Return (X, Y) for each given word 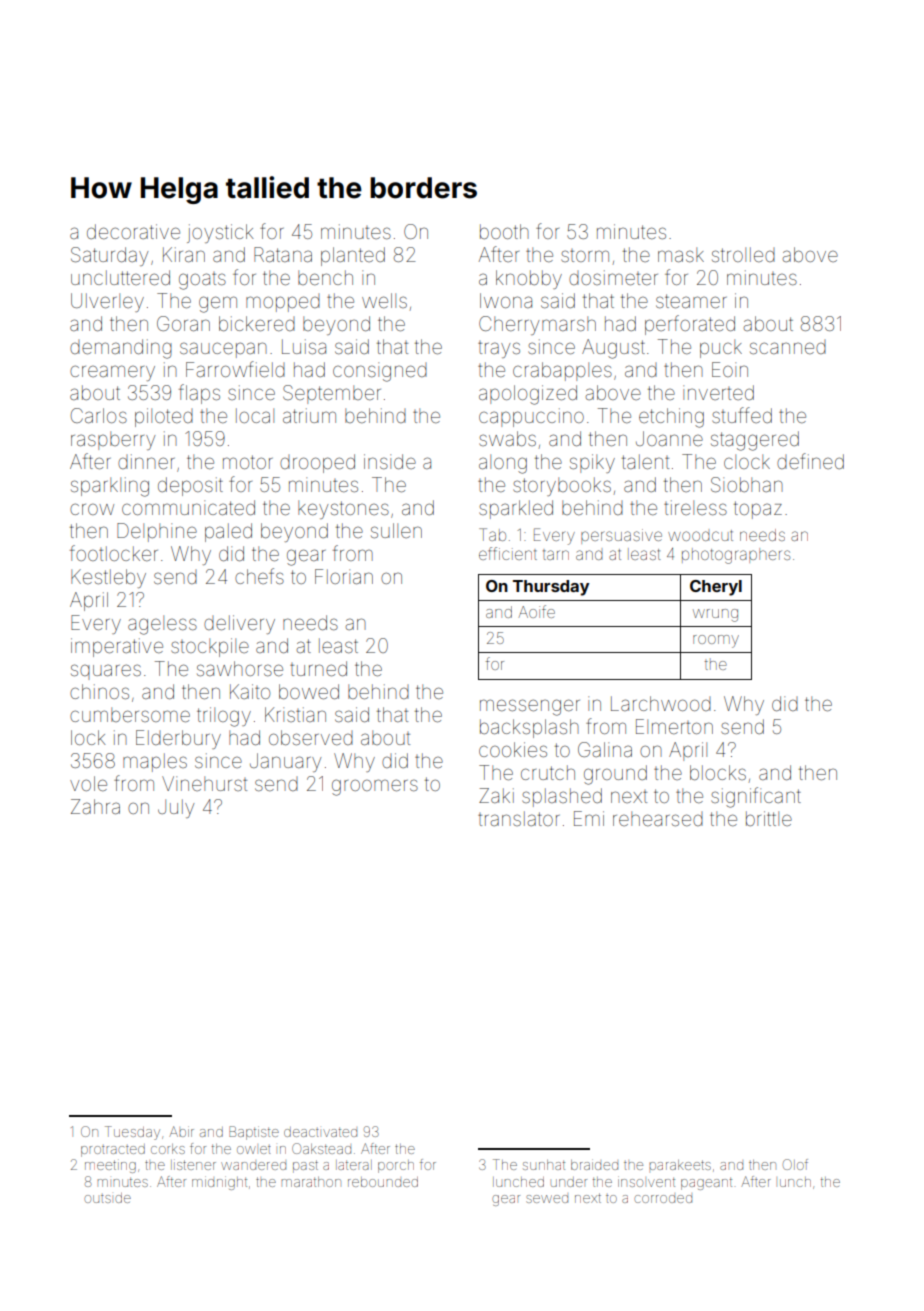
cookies (513, 749)
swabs (507, 438)
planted (353, 256)
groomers (375, 787)
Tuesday (132, 1133)
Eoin (730, 369)
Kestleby (108, 578)
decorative (133, 231)
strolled (743, 254)
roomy (716, 641)
